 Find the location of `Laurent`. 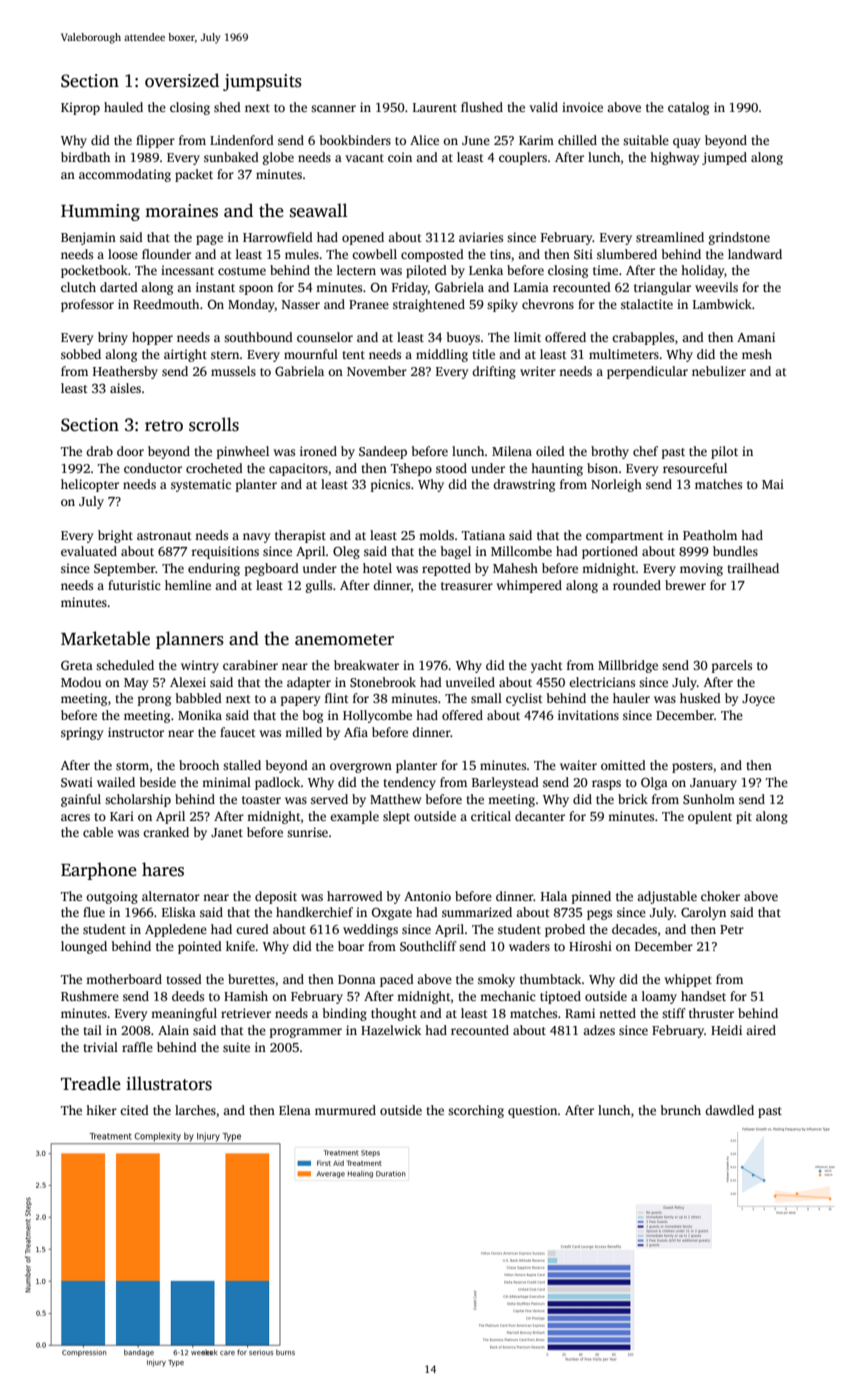

Laurent is located at coordinates (435, 107).
